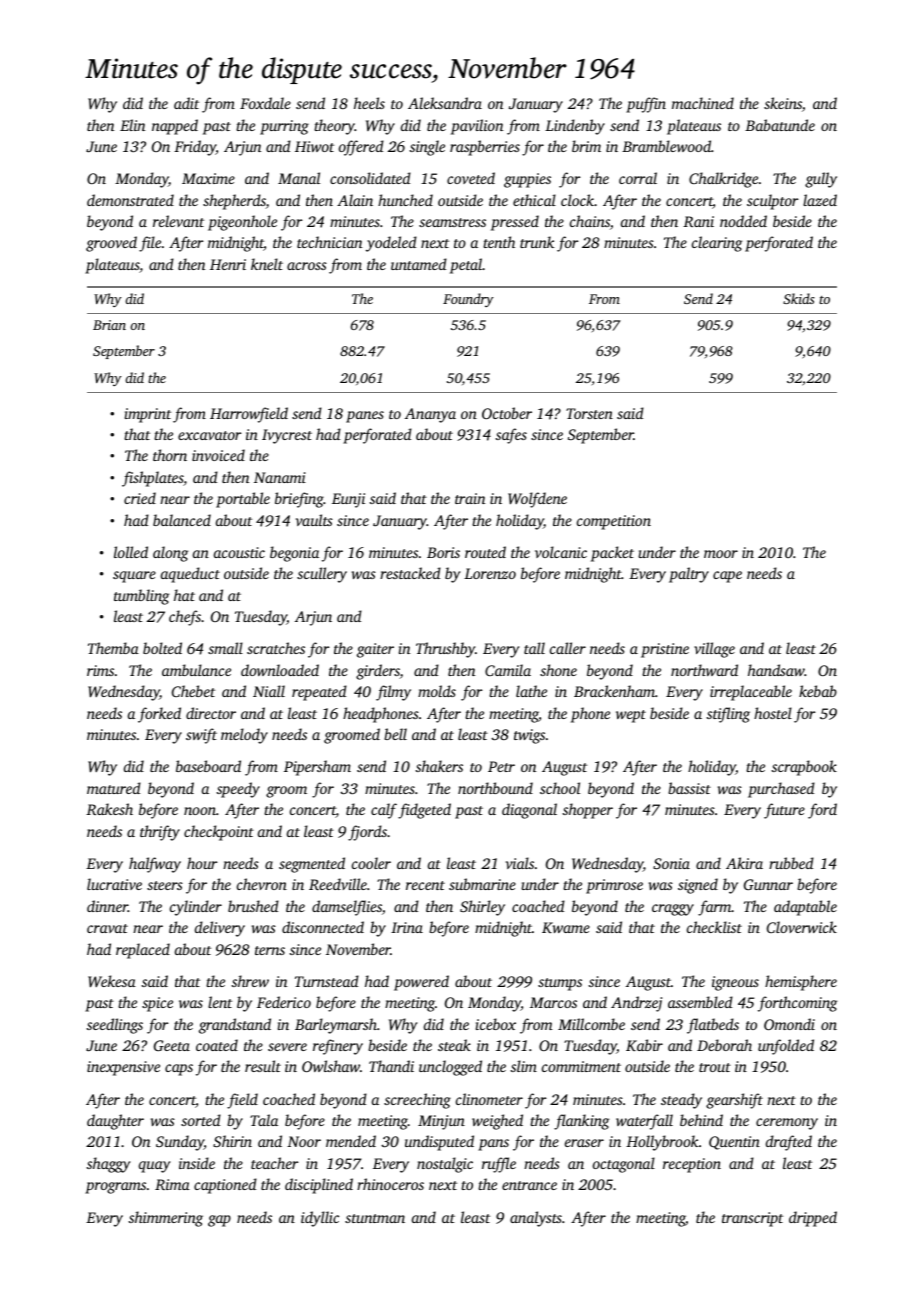 This screenshot has height=1308, width=924. I want to click on moor, so click(721, 554).
